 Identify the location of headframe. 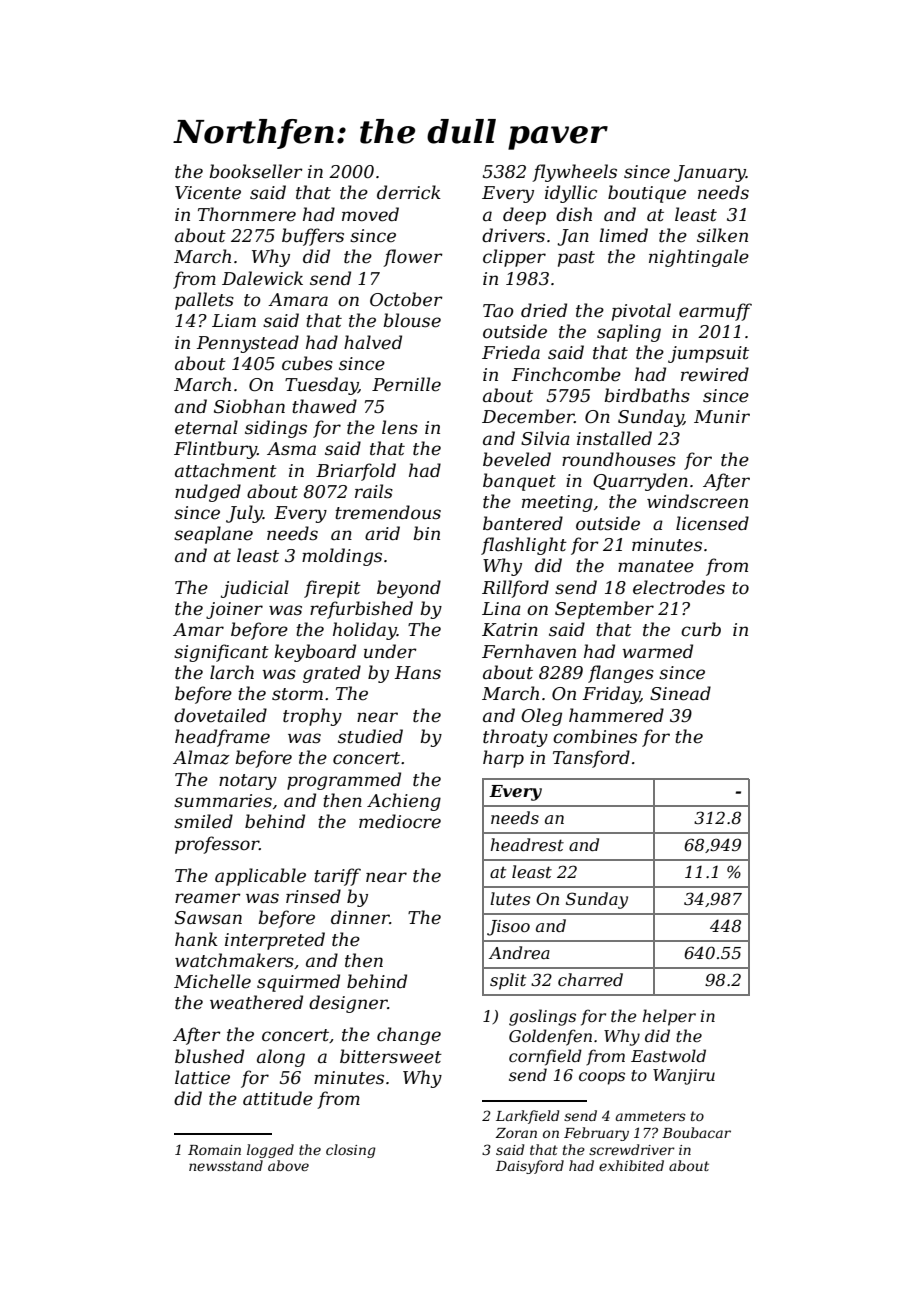
(222, 738).
